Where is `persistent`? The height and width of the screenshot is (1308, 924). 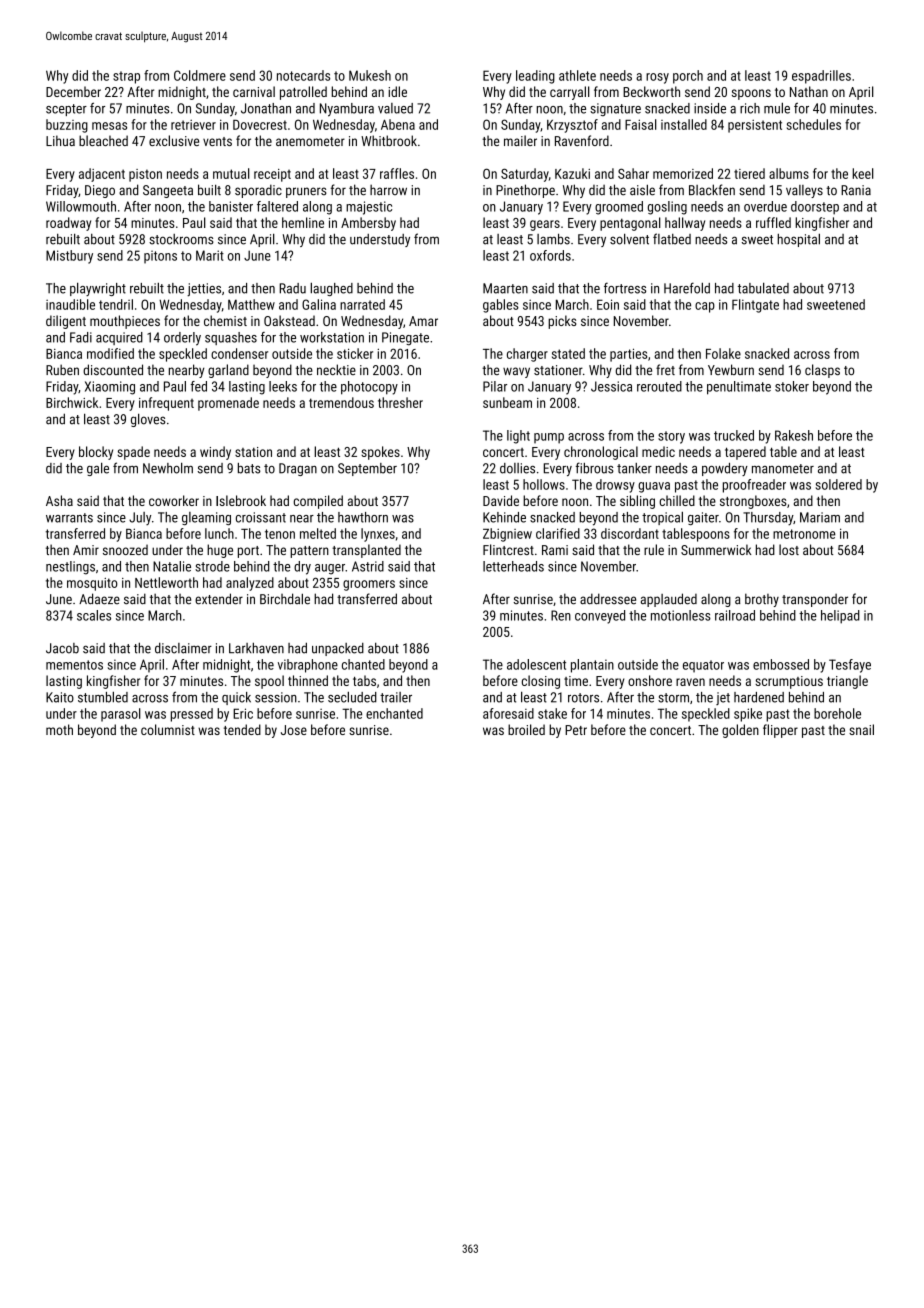
persistent is located at coordinates (755, 126).
